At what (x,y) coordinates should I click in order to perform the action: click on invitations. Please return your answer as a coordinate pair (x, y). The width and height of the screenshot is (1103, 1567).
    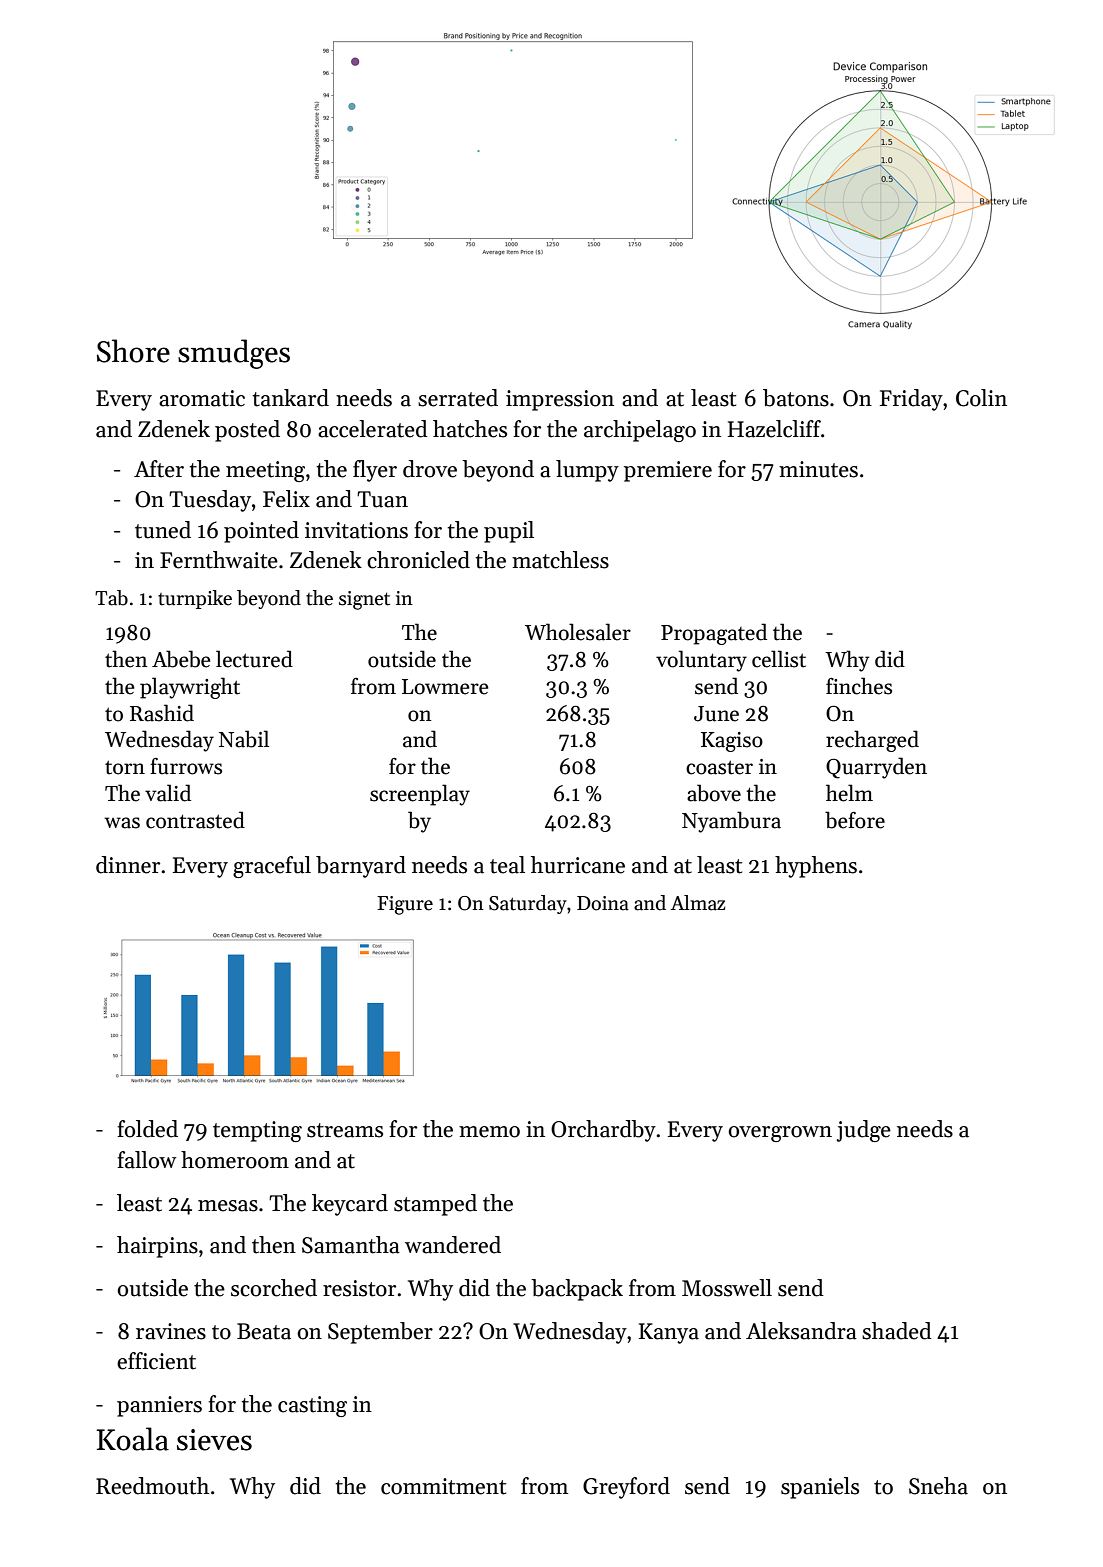
    Looking at the image, I should click on (356, 530).
